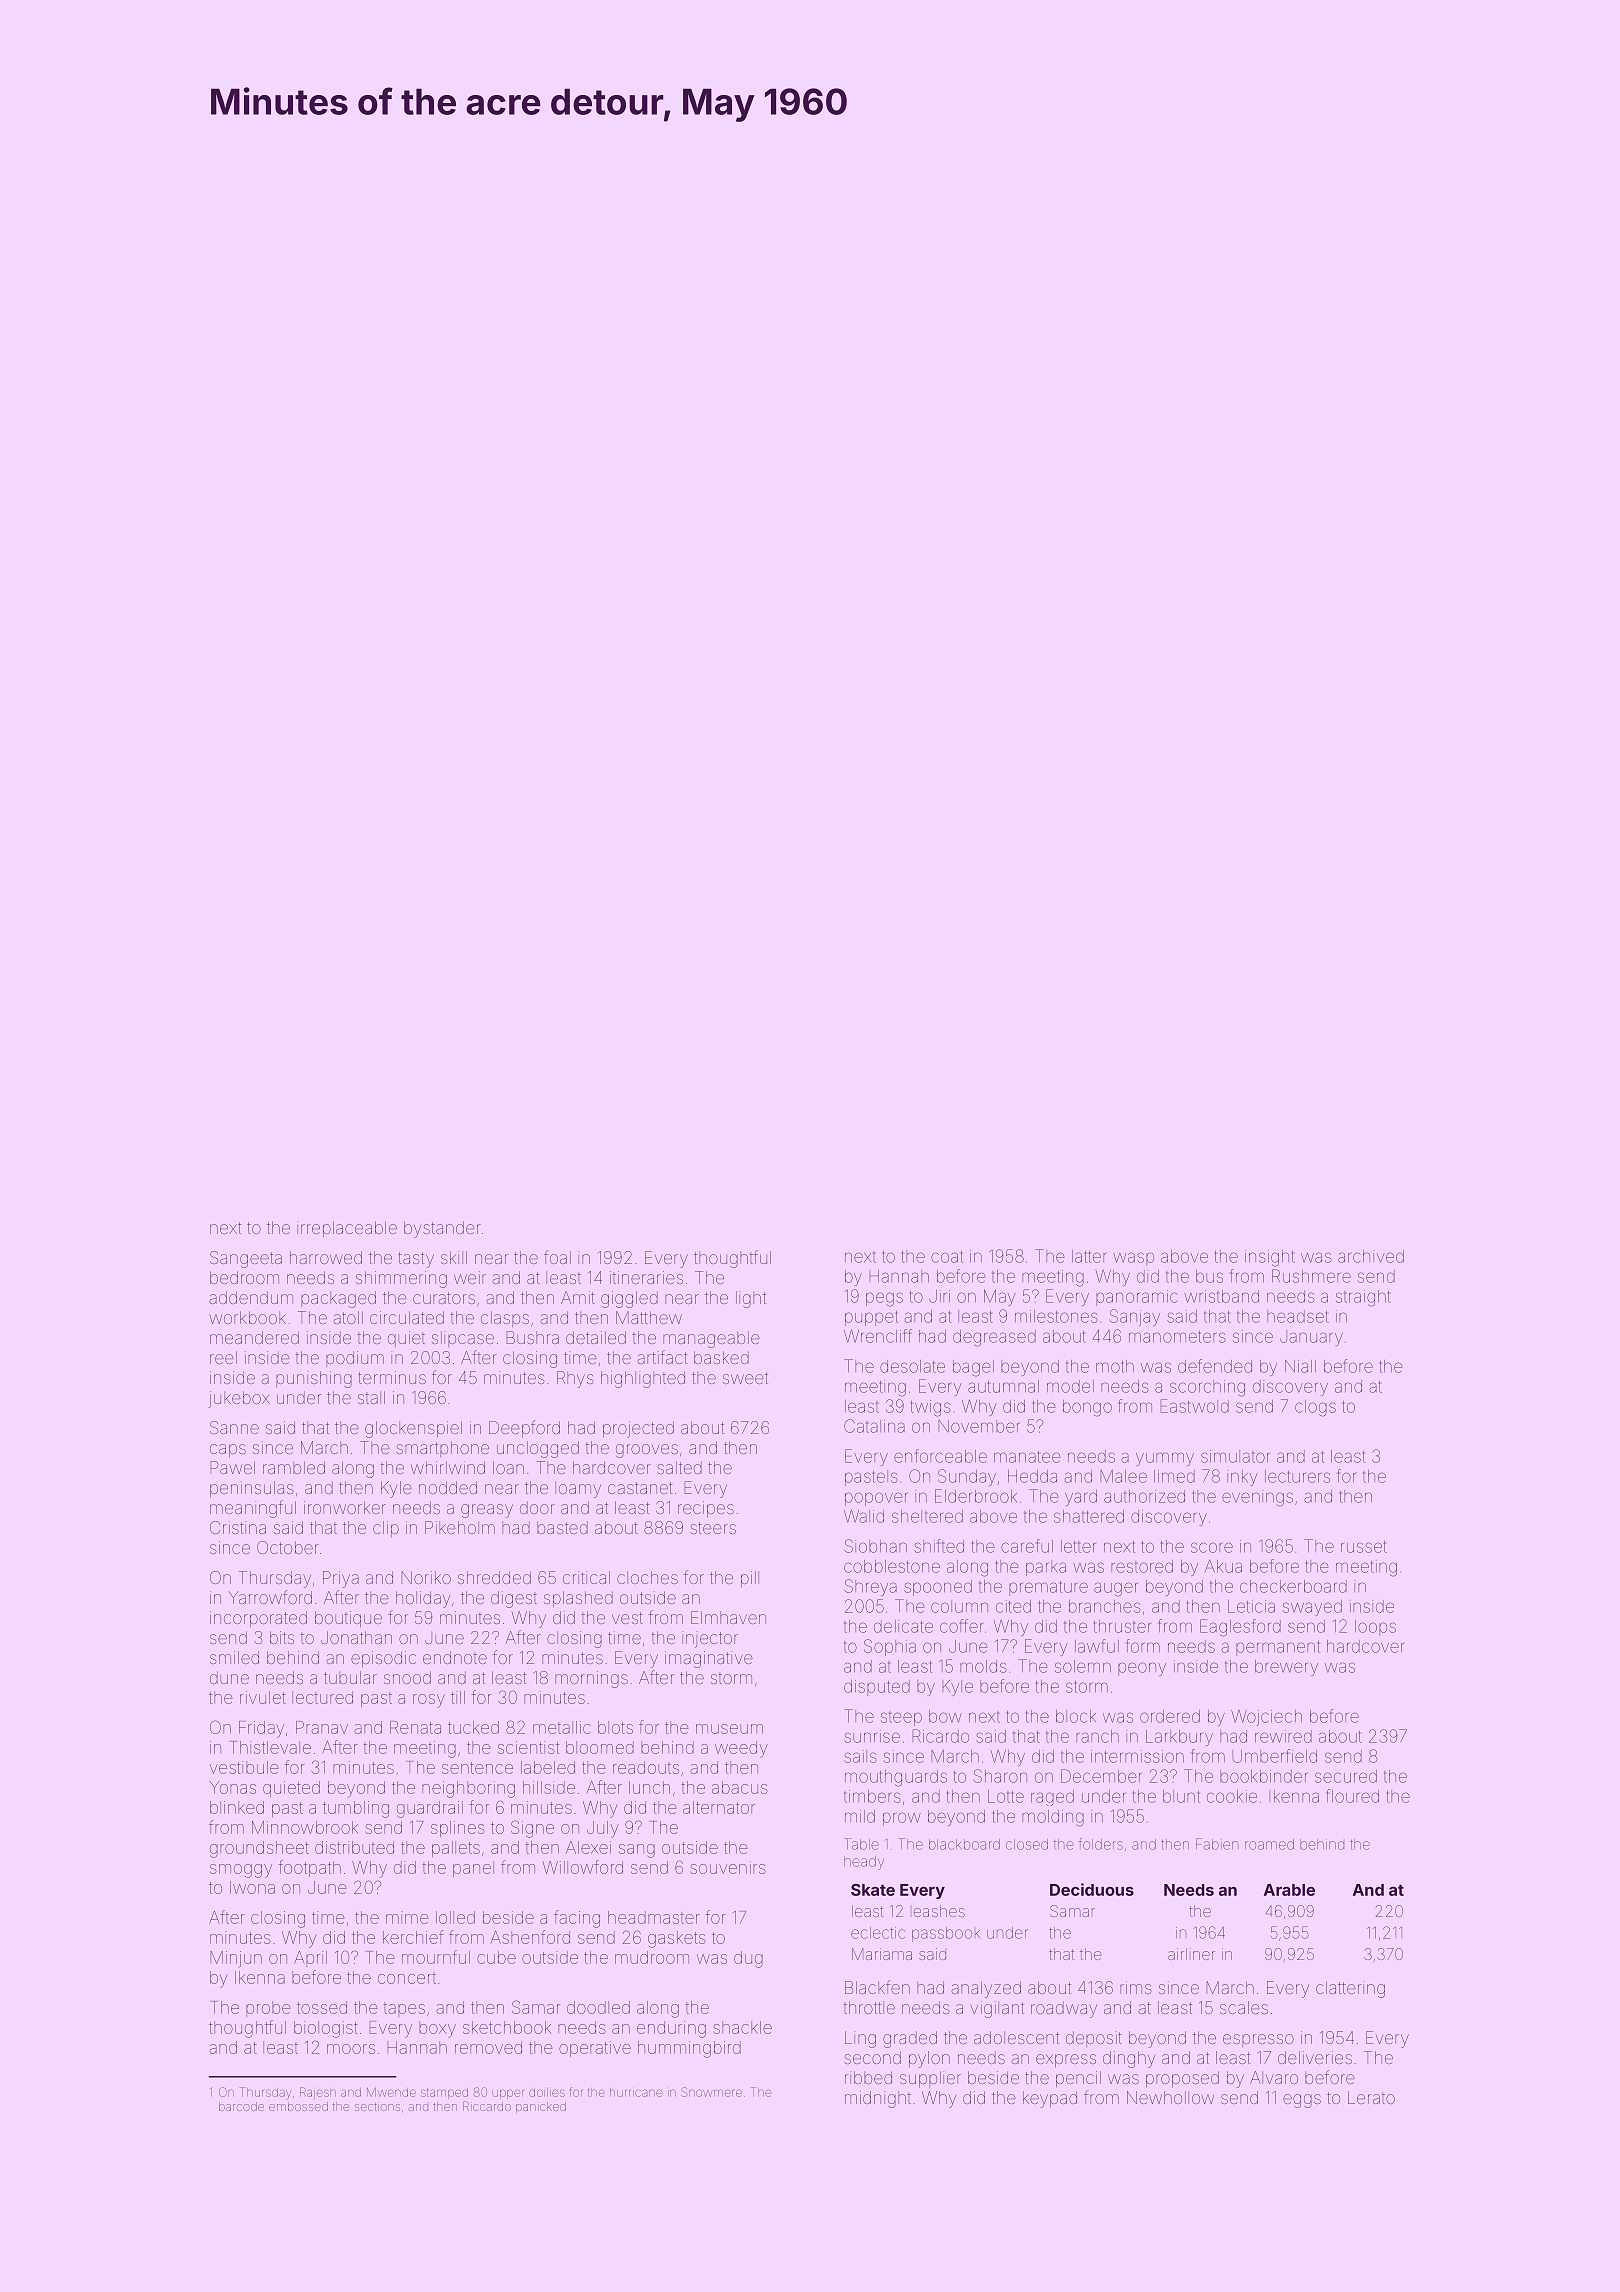 The width and height of the page is (1620, 2292). Describe the element at coordinates (318, 2093) in the page. I see `Rajesh` at that location.
